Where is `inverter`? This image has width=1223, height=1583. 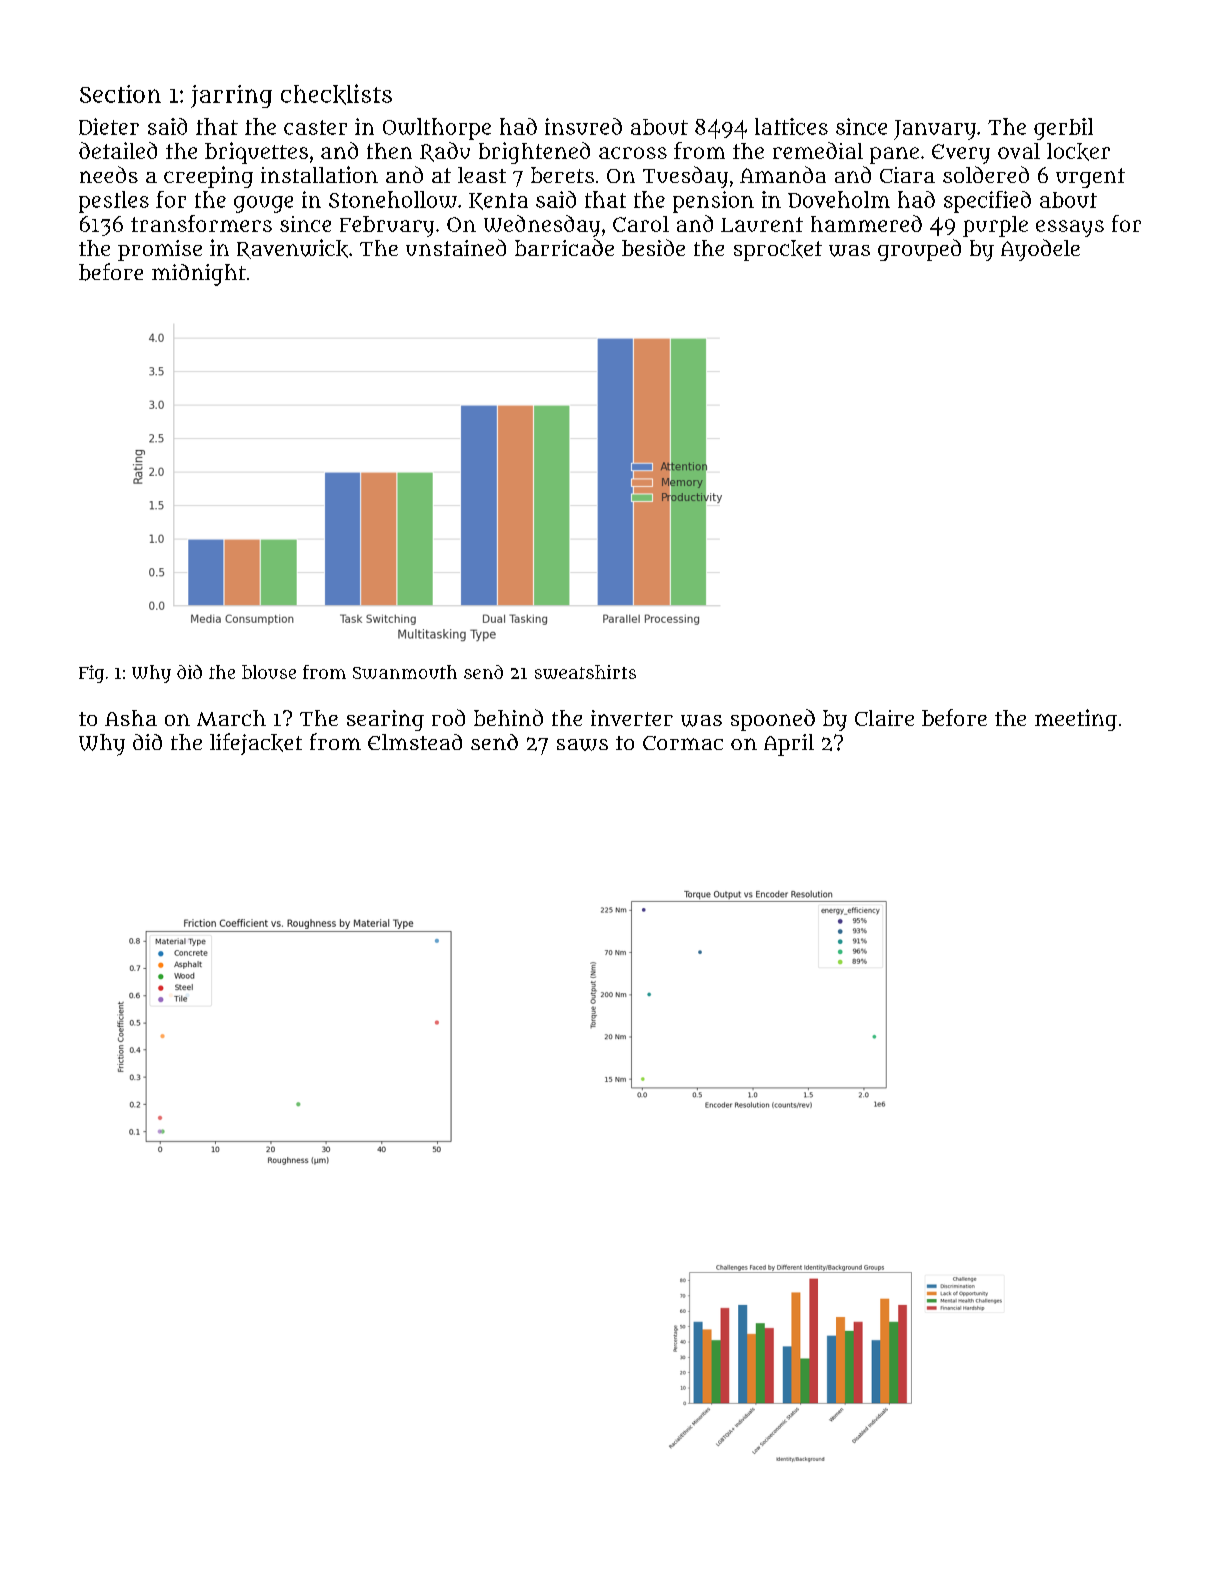
inverter is located at coordinates (632, 718).
